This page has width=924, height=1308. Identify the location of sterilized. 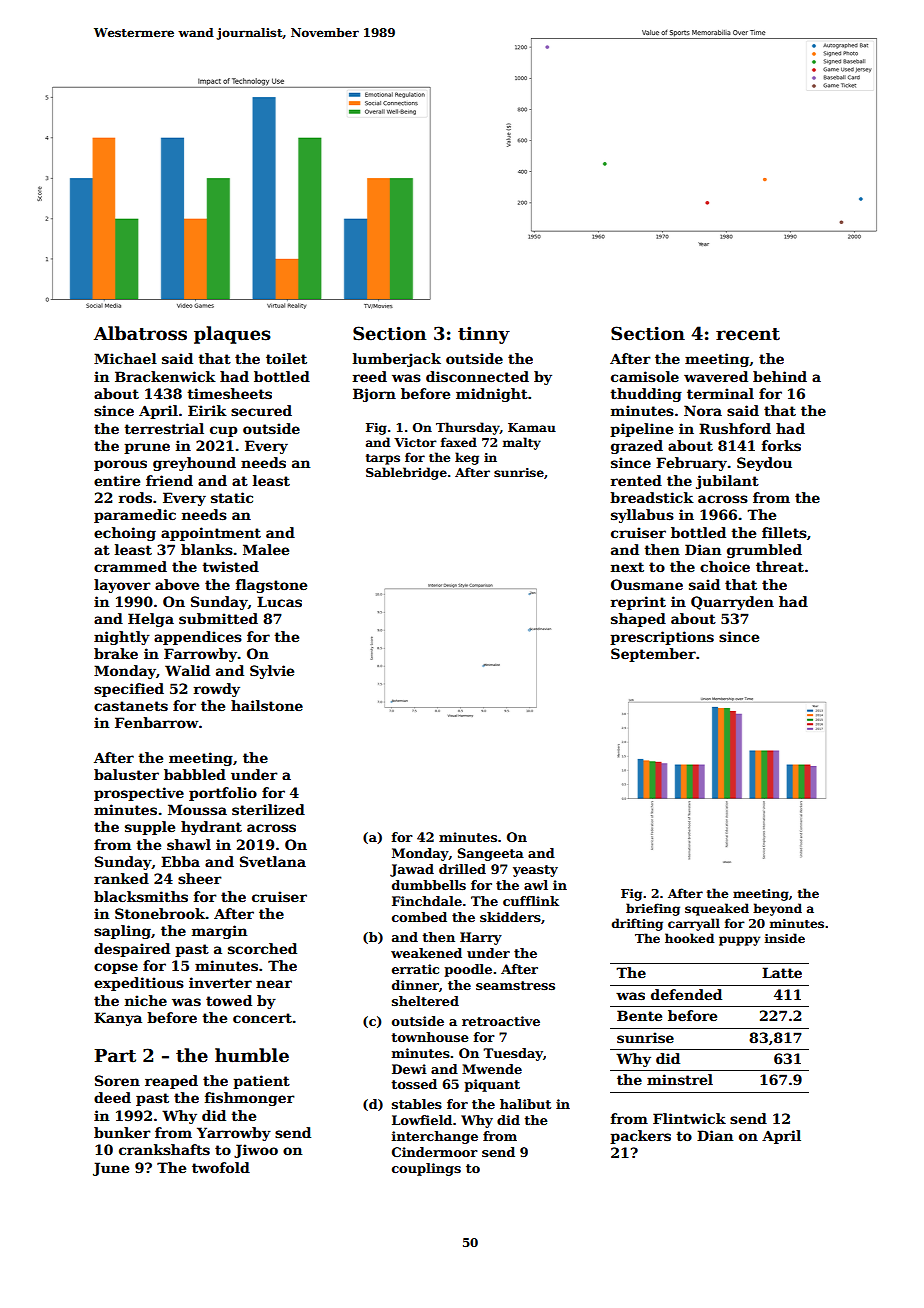
(268, 809).
